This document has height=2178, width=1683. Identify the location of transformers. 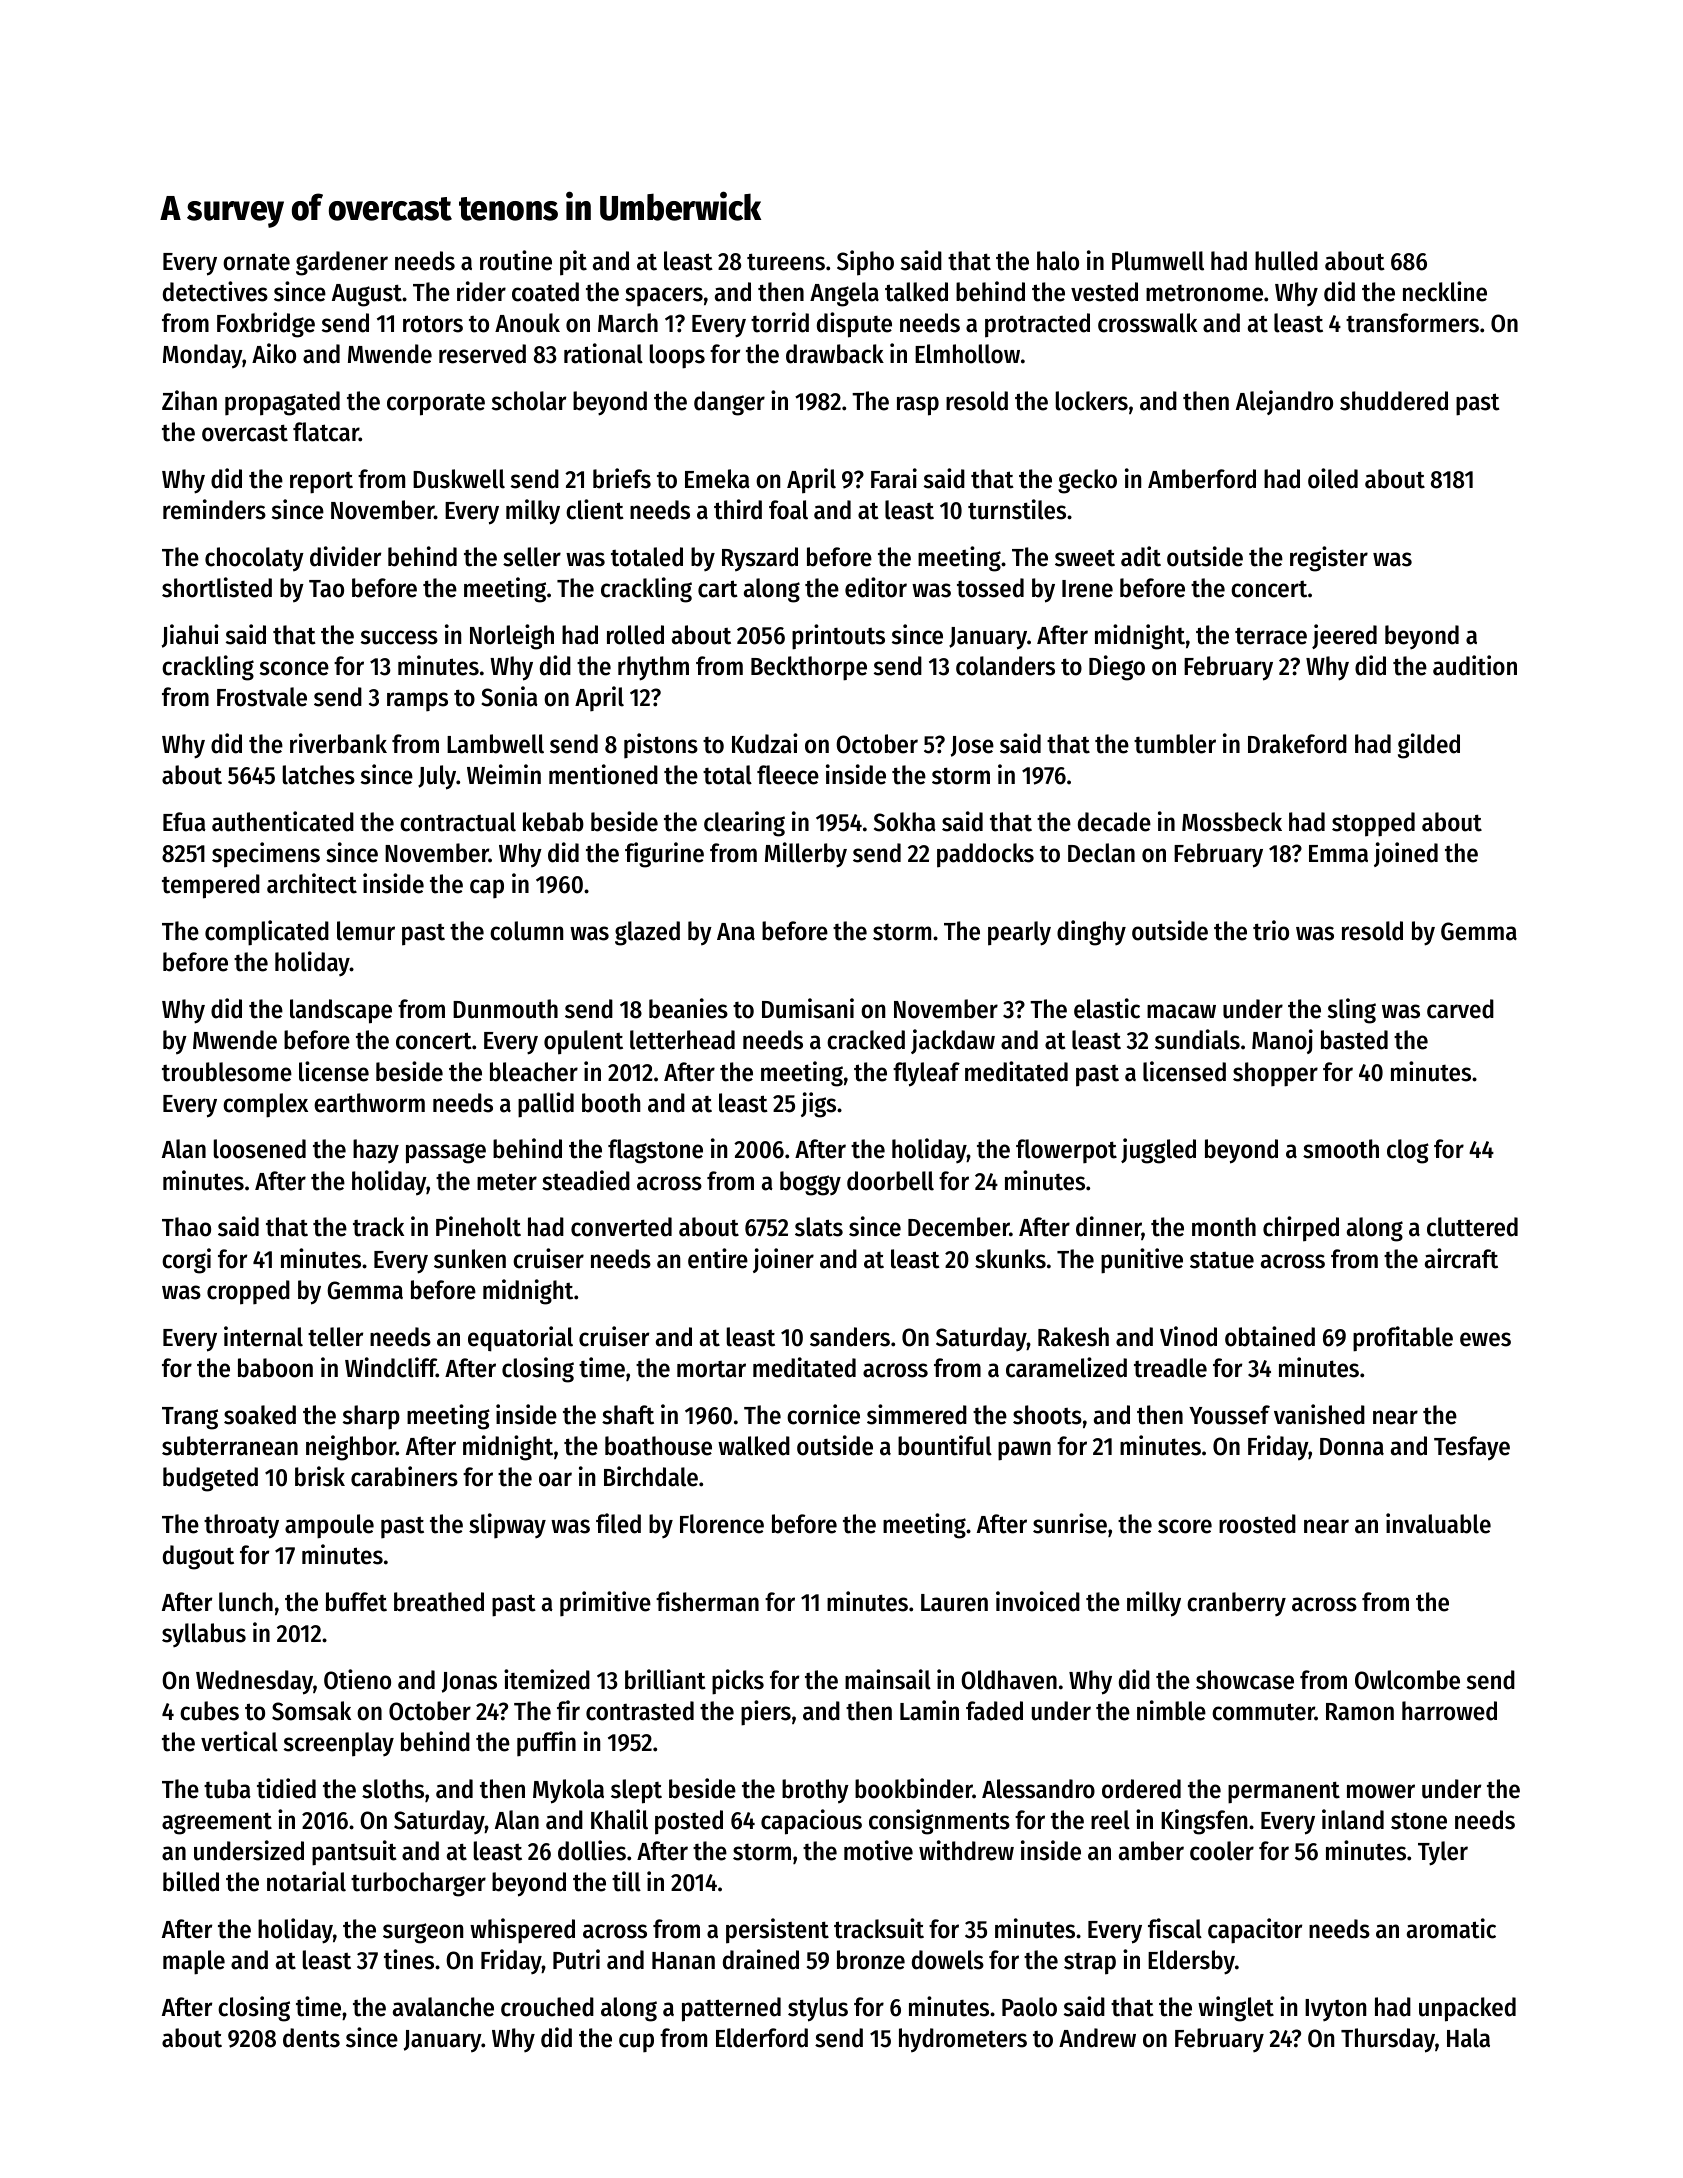
(1412, 323).
